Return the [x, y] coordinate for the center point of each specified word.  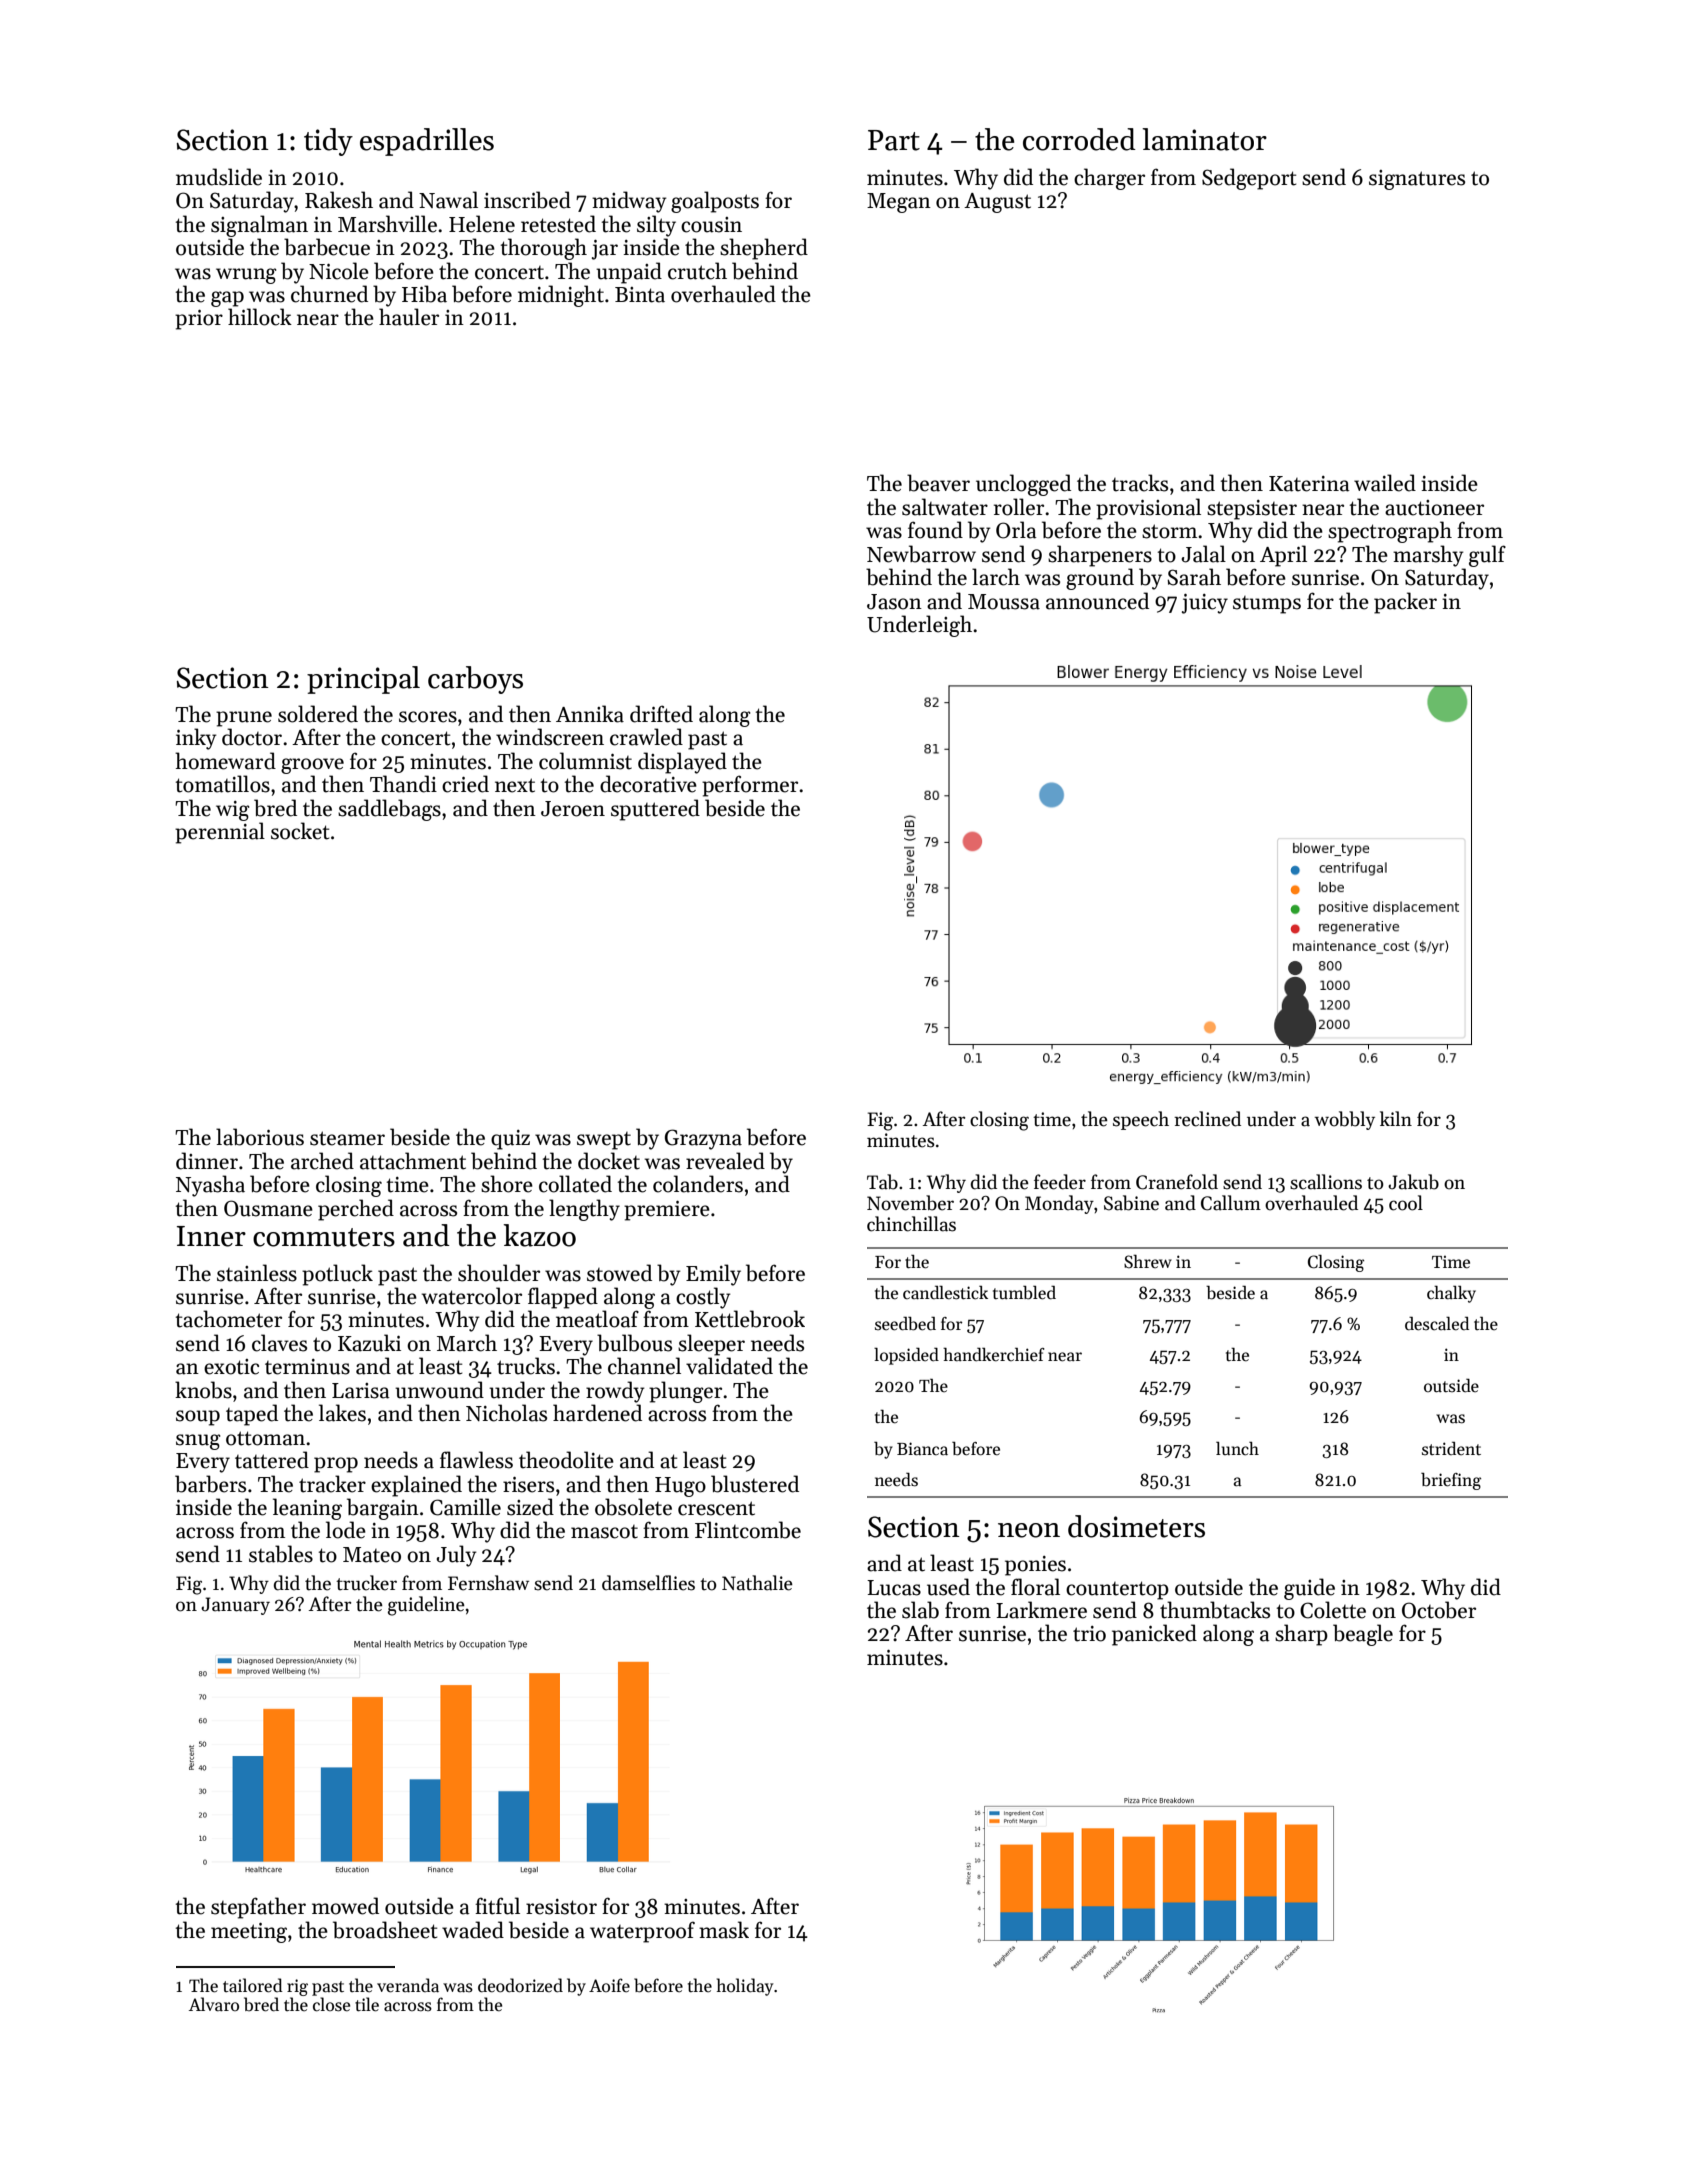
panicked [1154, 1635]
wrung [246, 276]
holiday [745, 1987]
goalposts [715, 202]
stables [281, 1554]
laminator [1204, 139]
